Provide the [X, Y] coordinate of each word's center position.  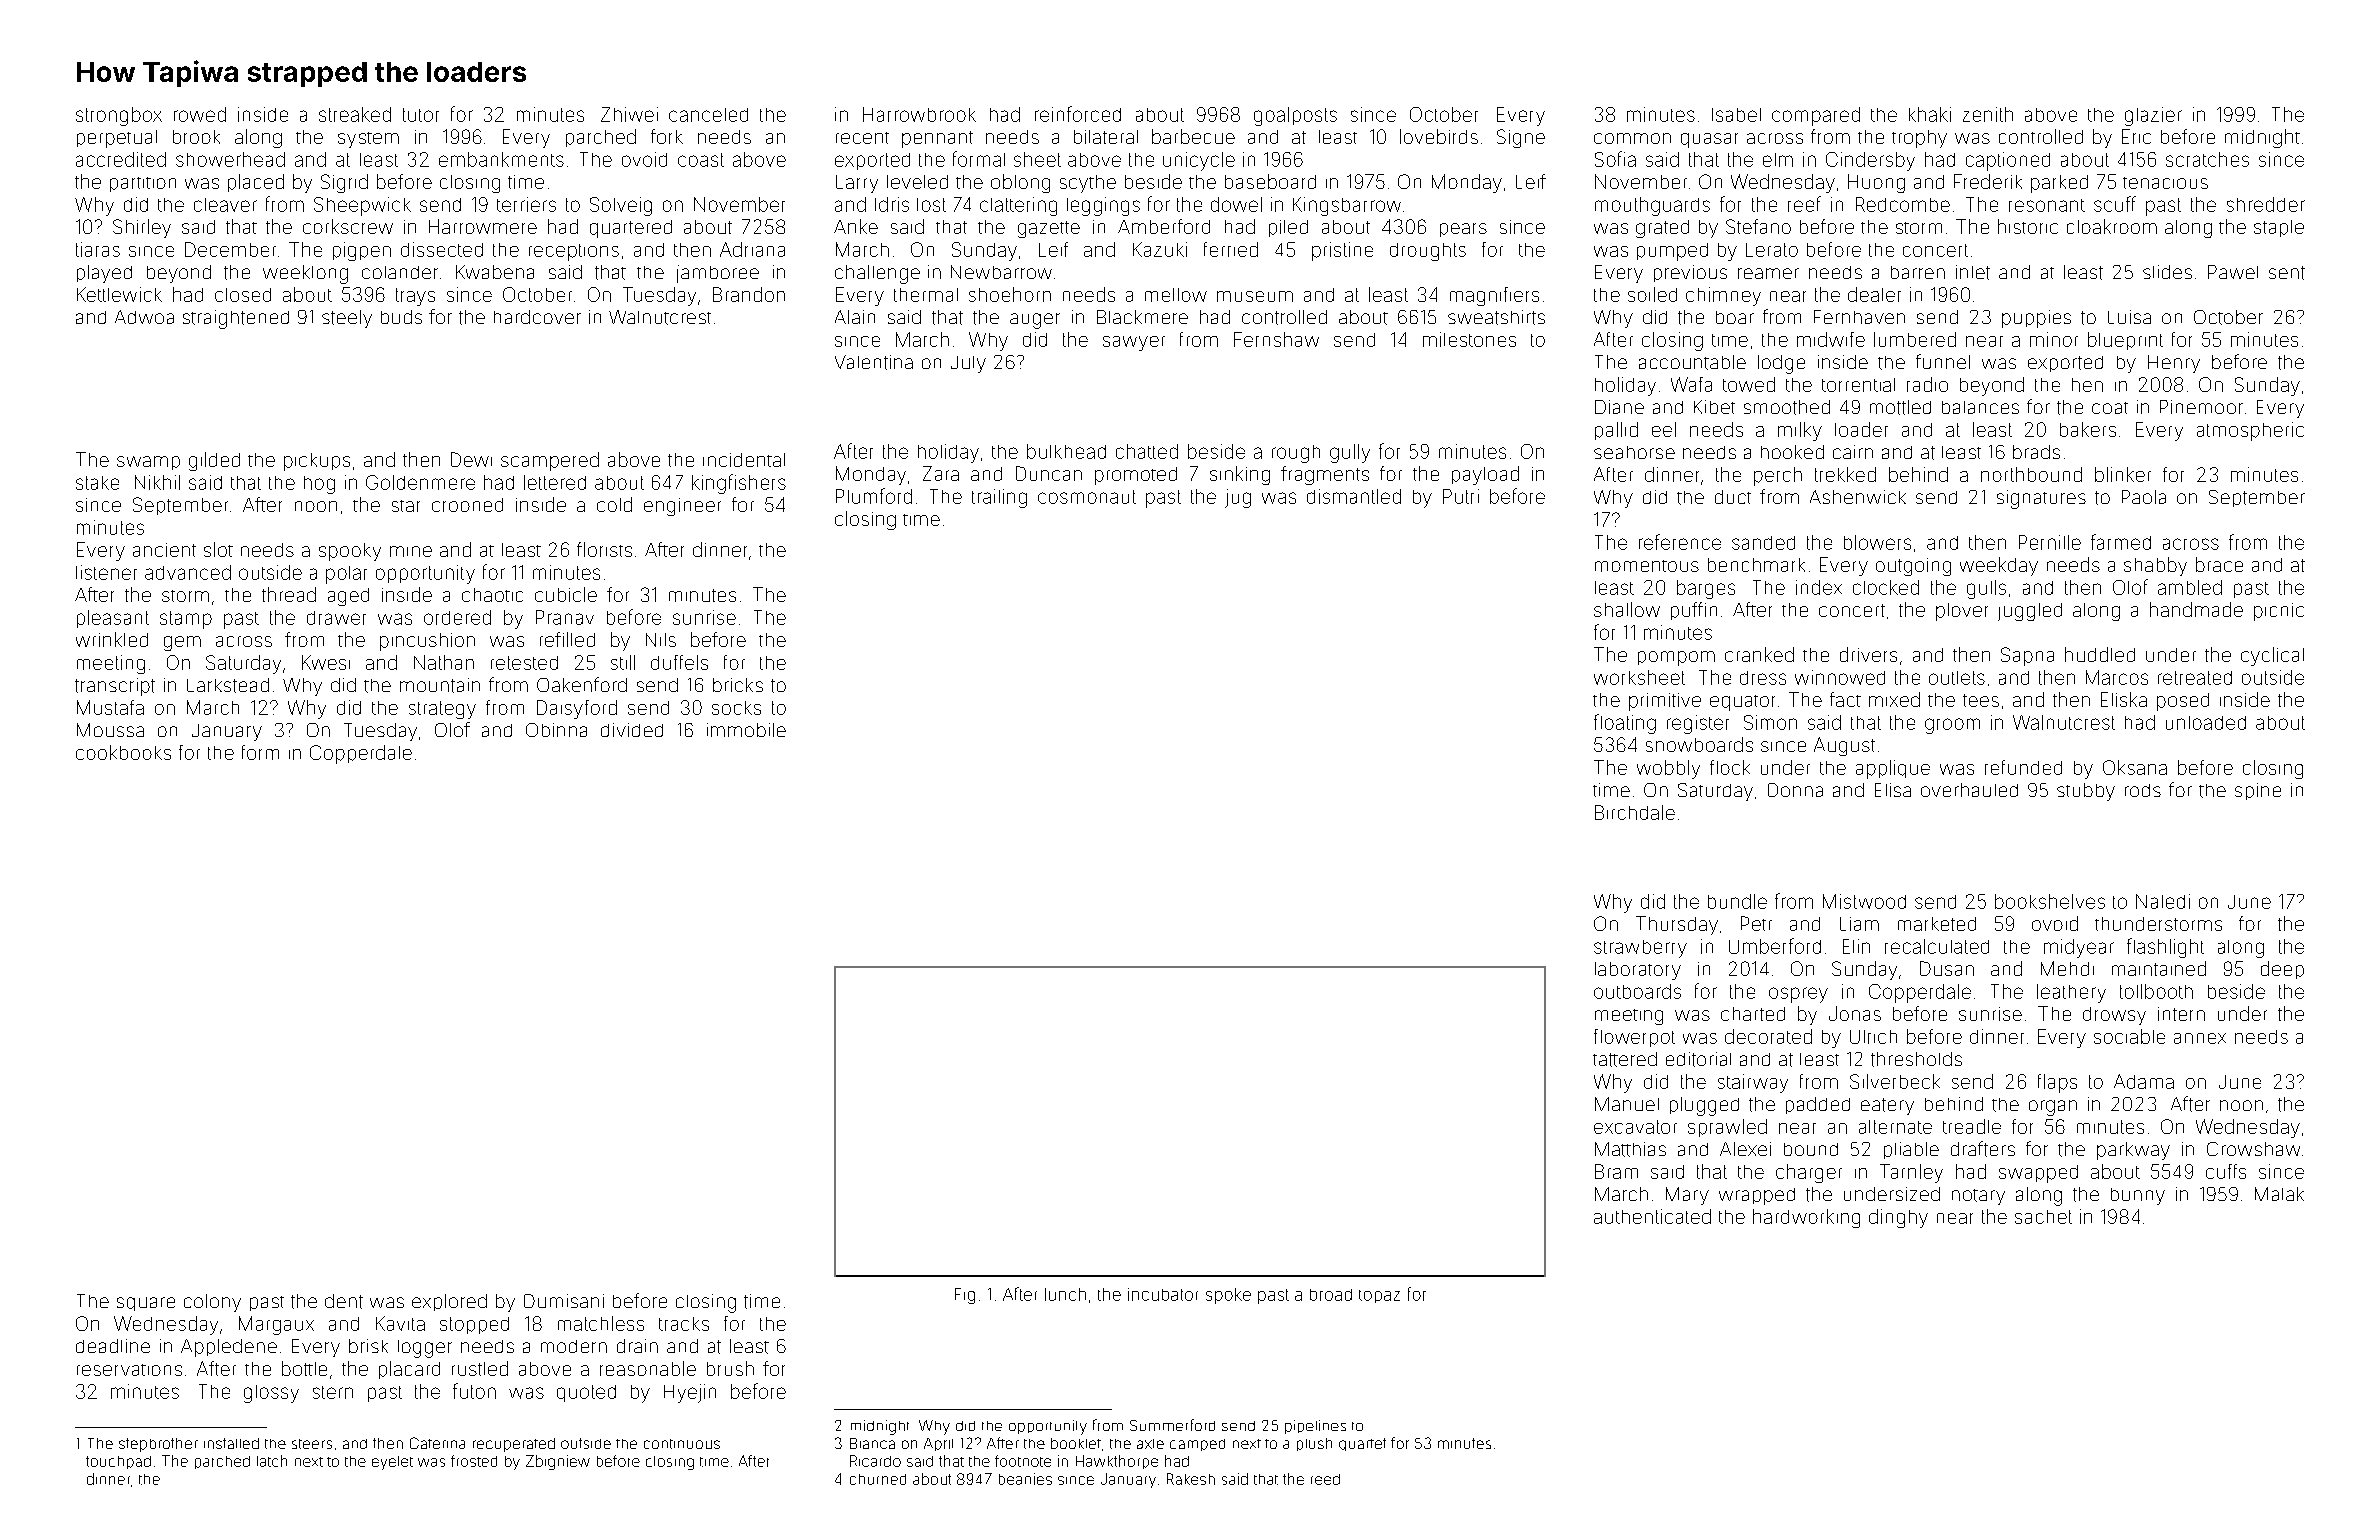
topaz [1379, 1296]
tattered [1625, 1059]
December [230, 249]
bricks [738, 685]
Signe [1521, 138]
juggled [2030, 612]
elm [1778, 160]
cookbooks [123, 752]
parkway [2133, 1151]
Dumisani [564, 1301]
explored [449, 1302]
